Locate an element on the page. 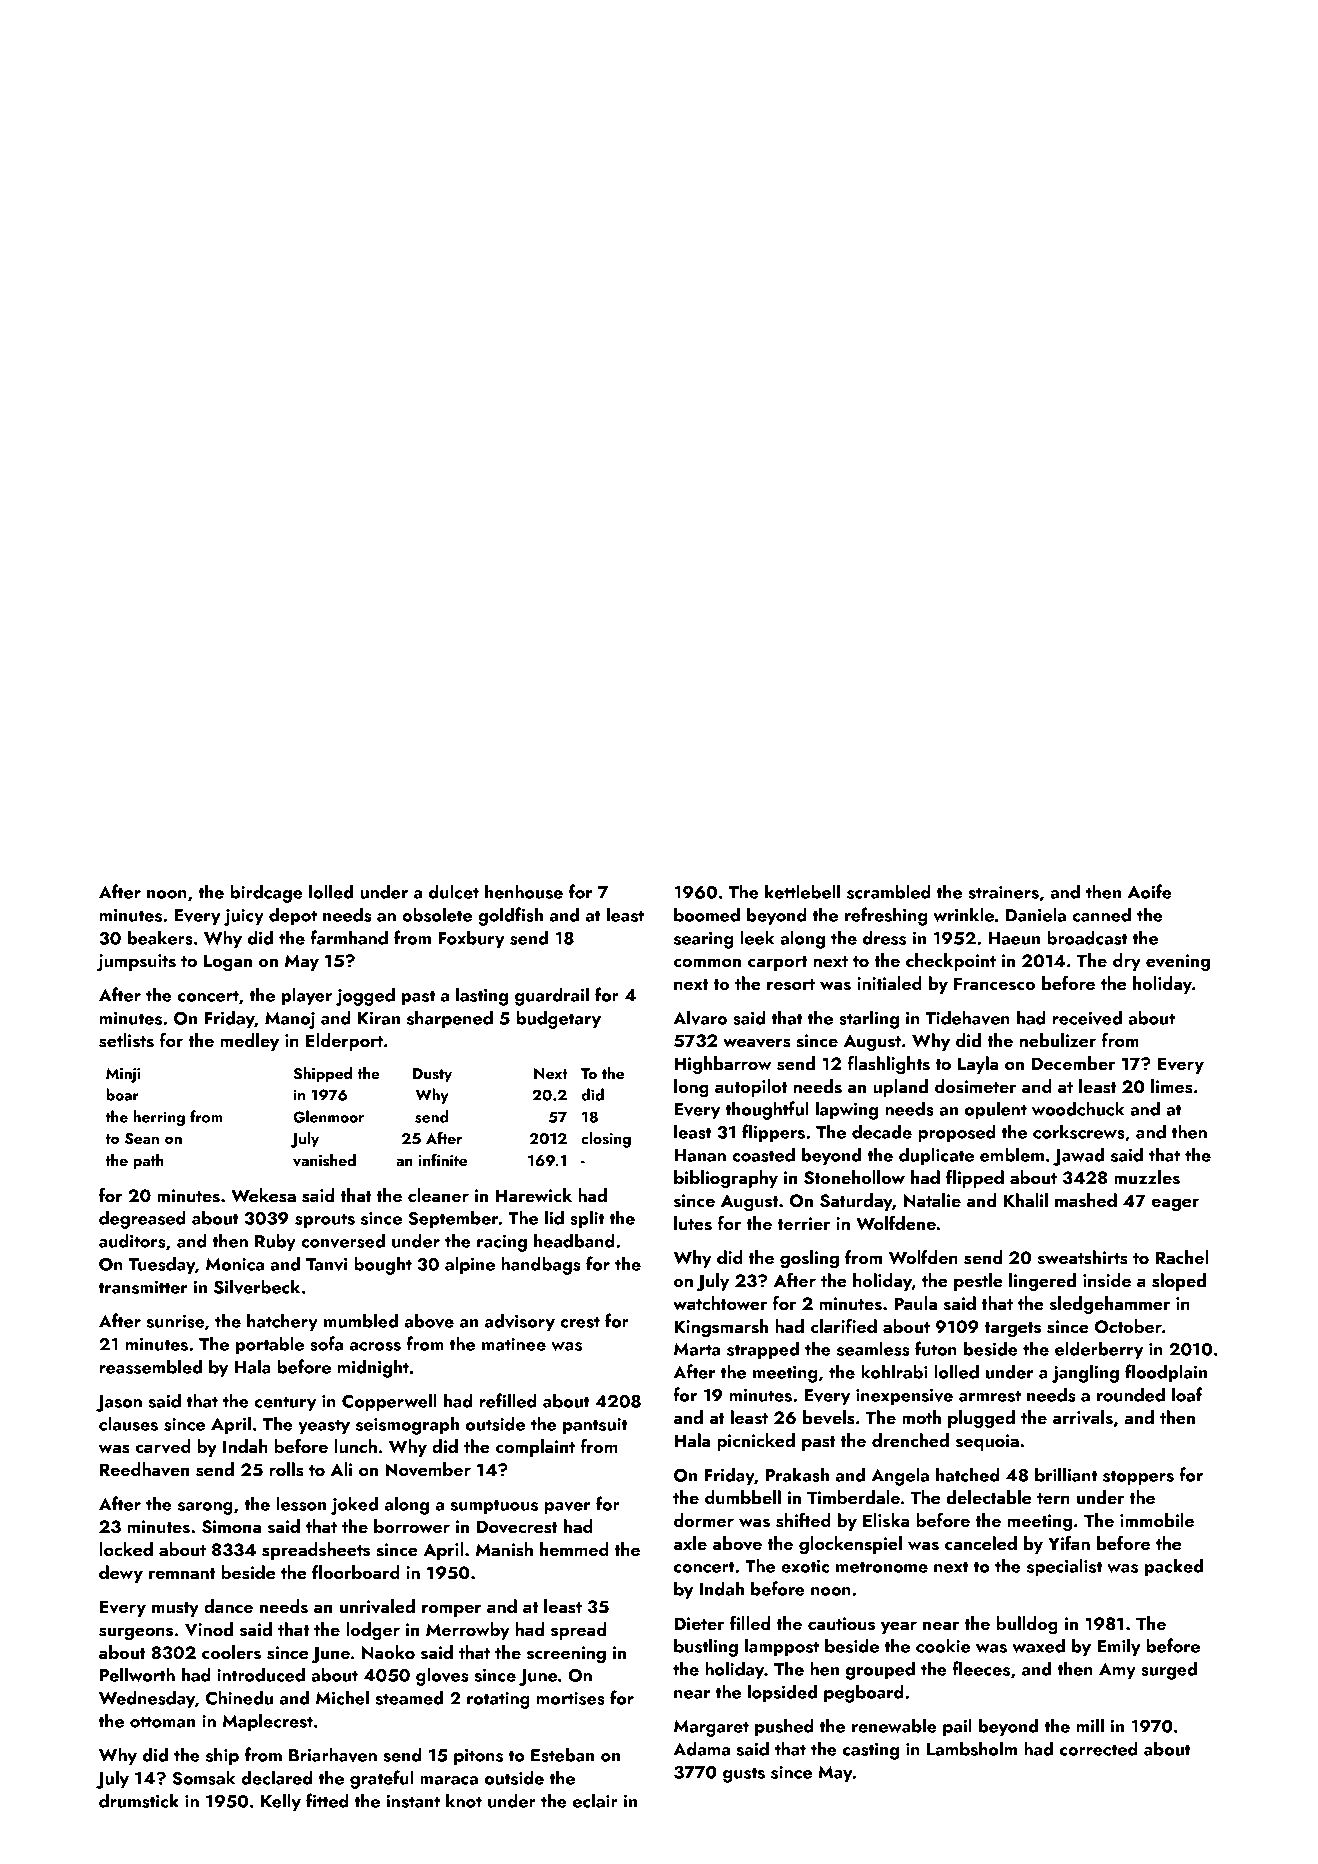 The width and height of the document is (1318, 1864). picnicked is located at coordinates (756, 1442).
